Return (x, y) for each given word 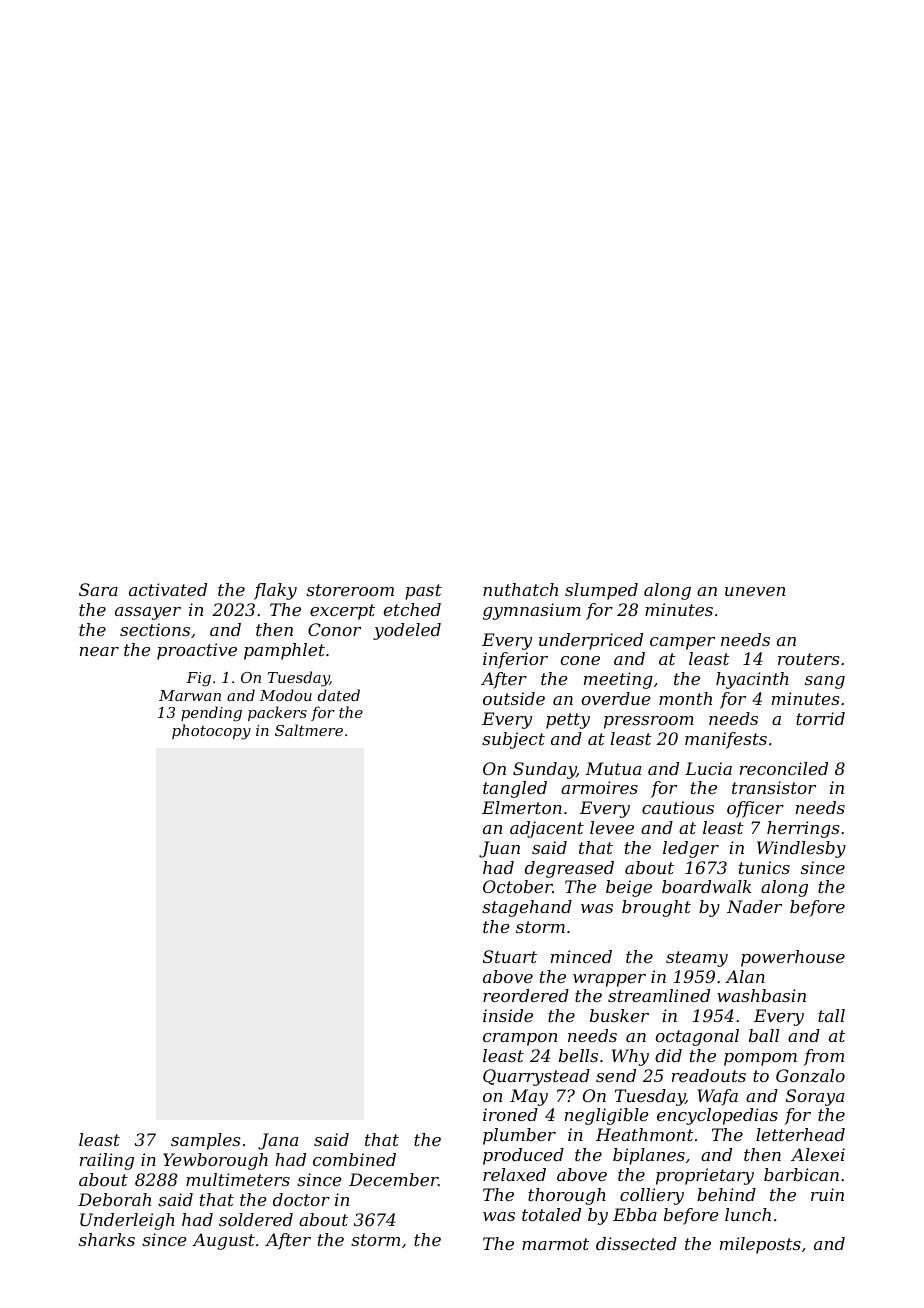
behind (726, 1194)
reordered (526, 995)
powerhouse (793, 958)
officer (755, 809)
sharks (107, 1239)
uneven (755, 591)
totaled (551, 1214)
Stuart (510, 956)
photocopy (211, 732)
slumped (601, 591)
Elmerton (522, 807)
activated (168, 589)
